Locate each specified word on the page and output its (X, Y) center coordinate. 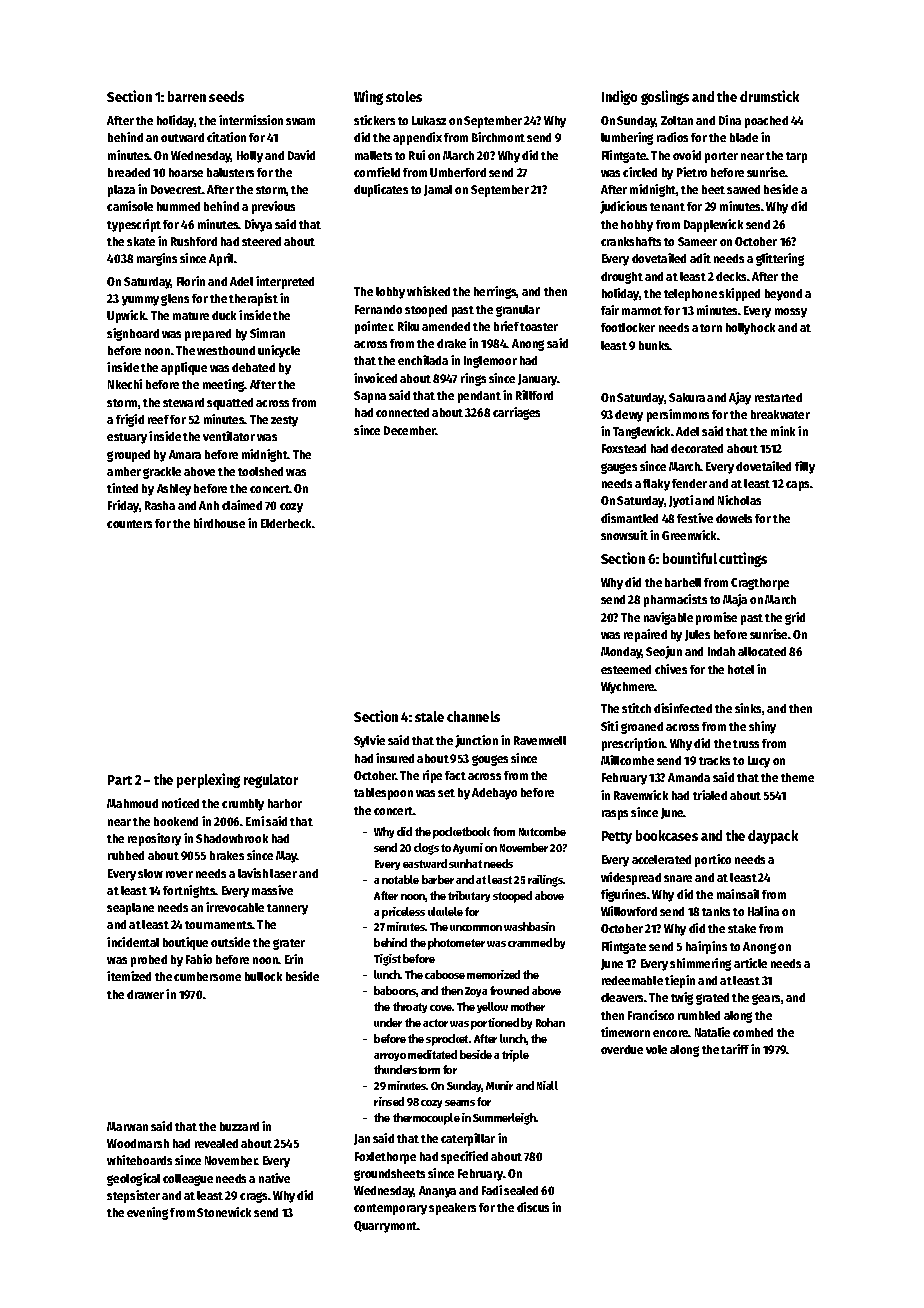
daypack (773, 837)
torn (711, 328)
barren (187, 96)
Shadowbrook (232, 838)
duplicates (381, 190)
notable (400, 879)
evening (147, 1213)
